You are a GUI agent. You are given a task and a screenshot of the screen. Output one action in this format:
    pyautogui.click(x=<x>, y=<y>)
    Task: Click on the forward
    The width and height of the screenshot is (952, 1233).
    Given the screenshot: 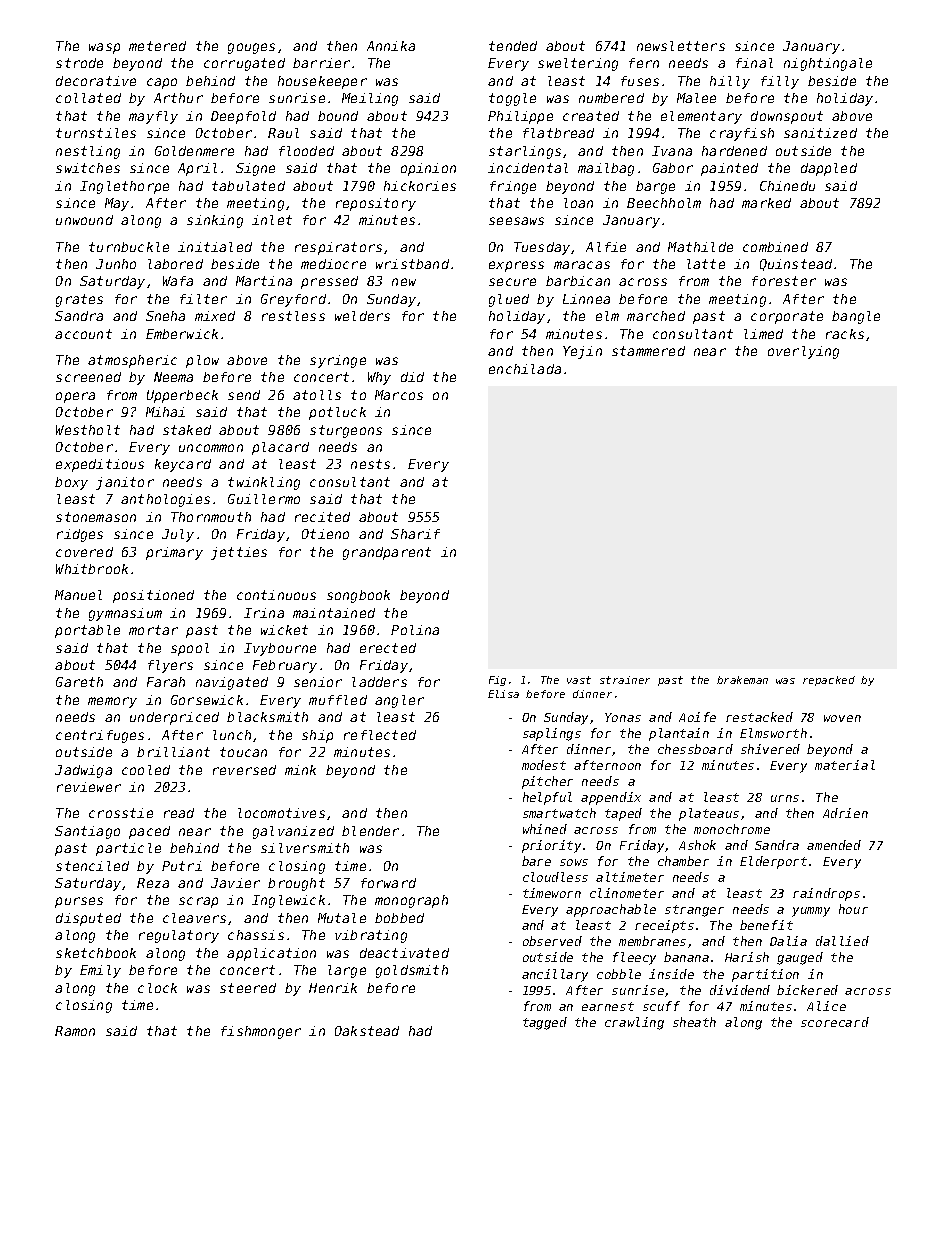 What is the action you would take?
    pyautogui.click(x=388, y=883)
